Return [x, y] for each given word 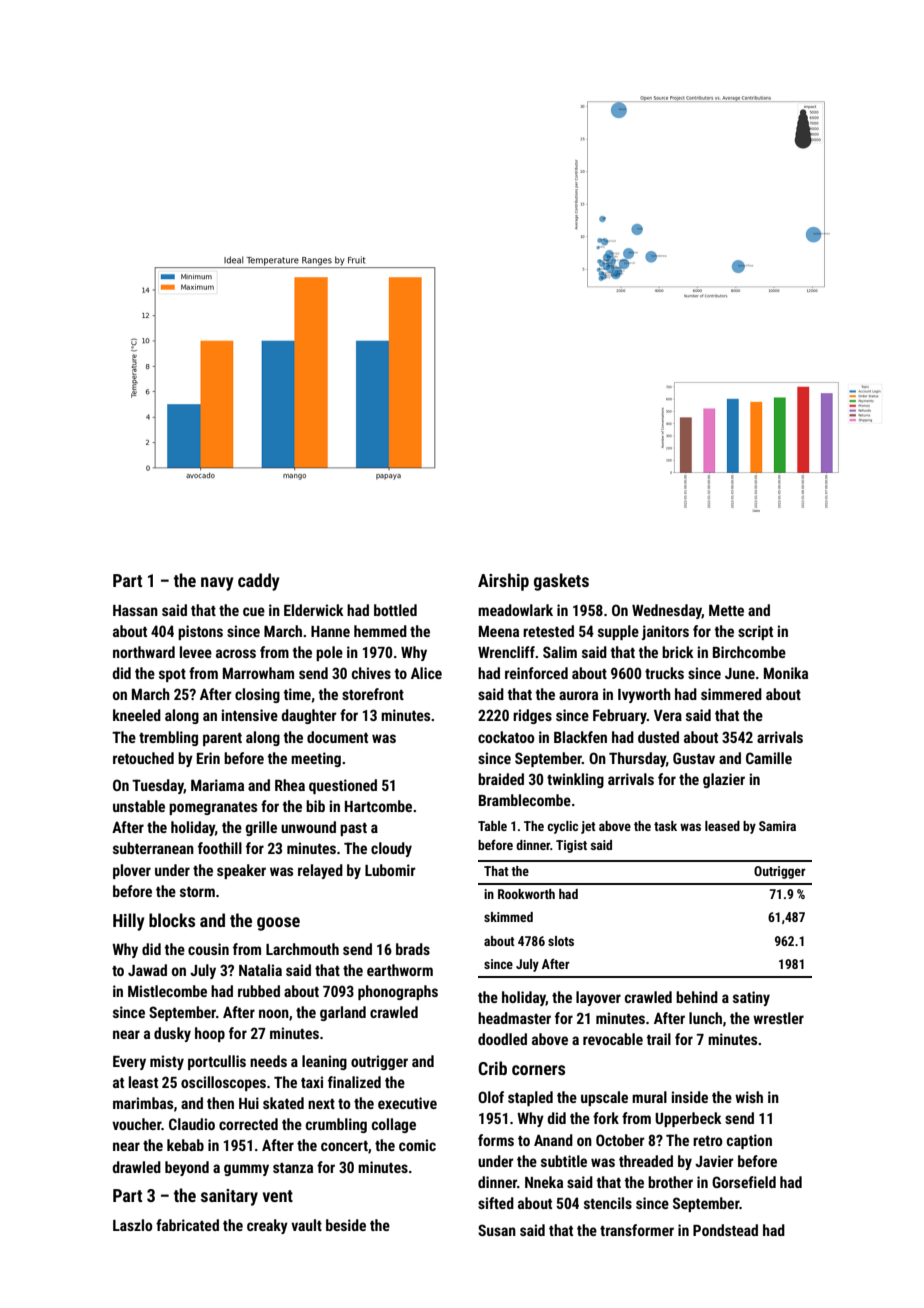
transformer [637, 1230]
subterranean [153, 848]
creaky [267, 1226]
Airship [503, 582]
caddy [259, 582]
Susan [497, 1230]
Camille [769, 758]
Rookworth [526, 894]
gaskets [561, 582]
